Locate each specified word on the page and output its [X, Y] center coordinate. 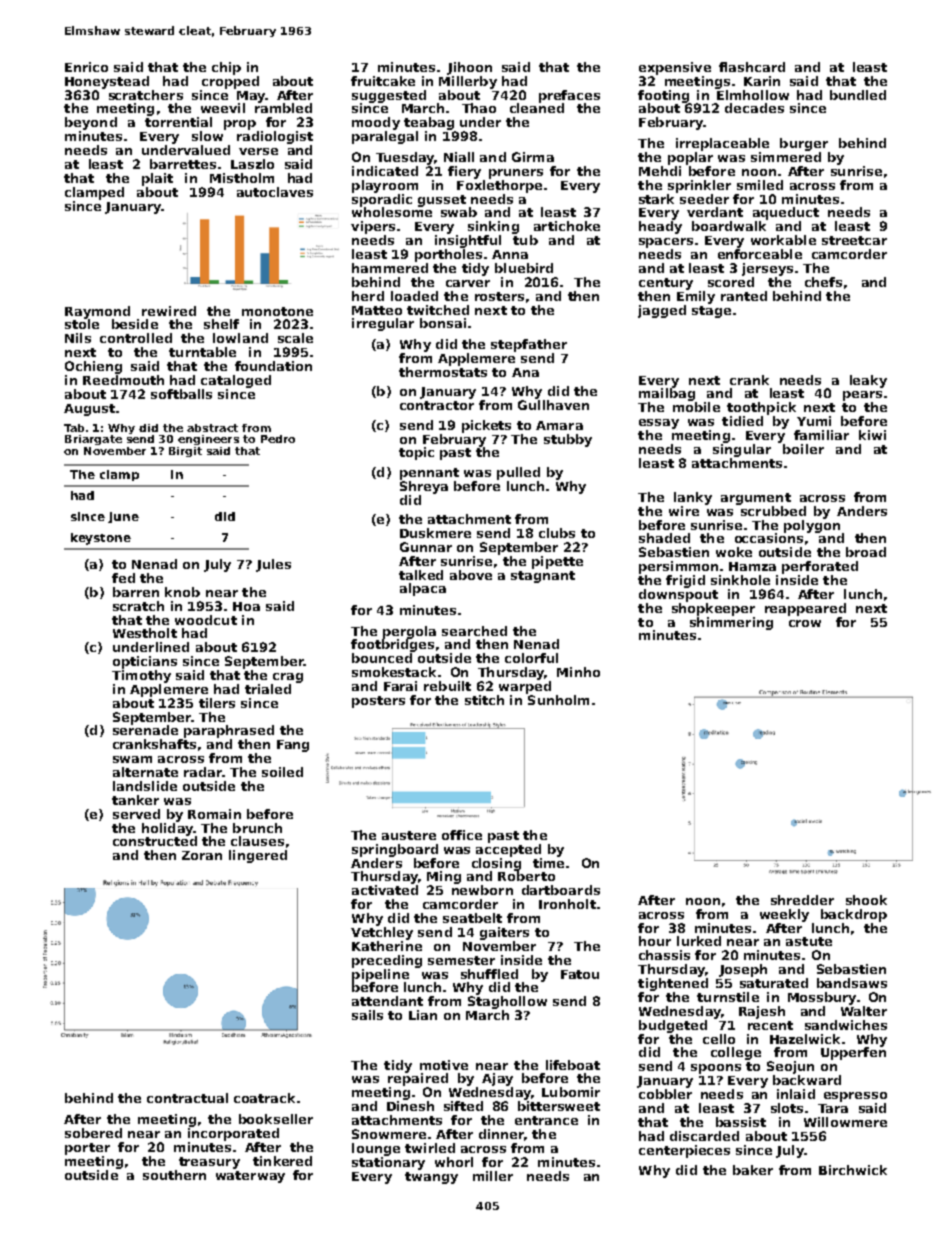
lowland [240, 338]
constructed [155, 841]
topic [416, 453]
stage [711, 312]
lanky [693, 498]
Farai [400, 686]
